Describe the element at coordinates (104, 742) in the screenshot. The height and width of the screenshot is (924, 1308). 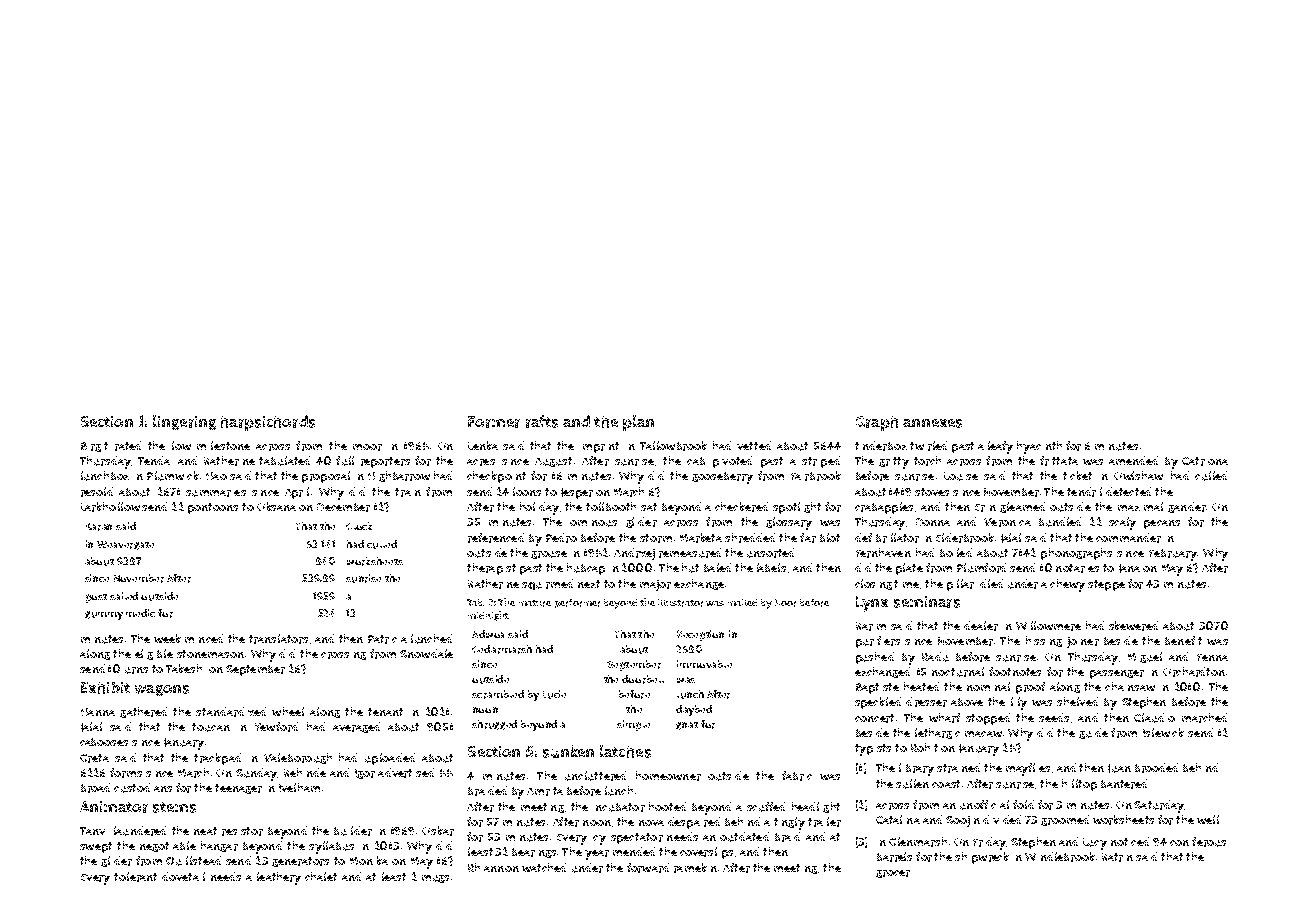
I see `cabooses` at that location.
